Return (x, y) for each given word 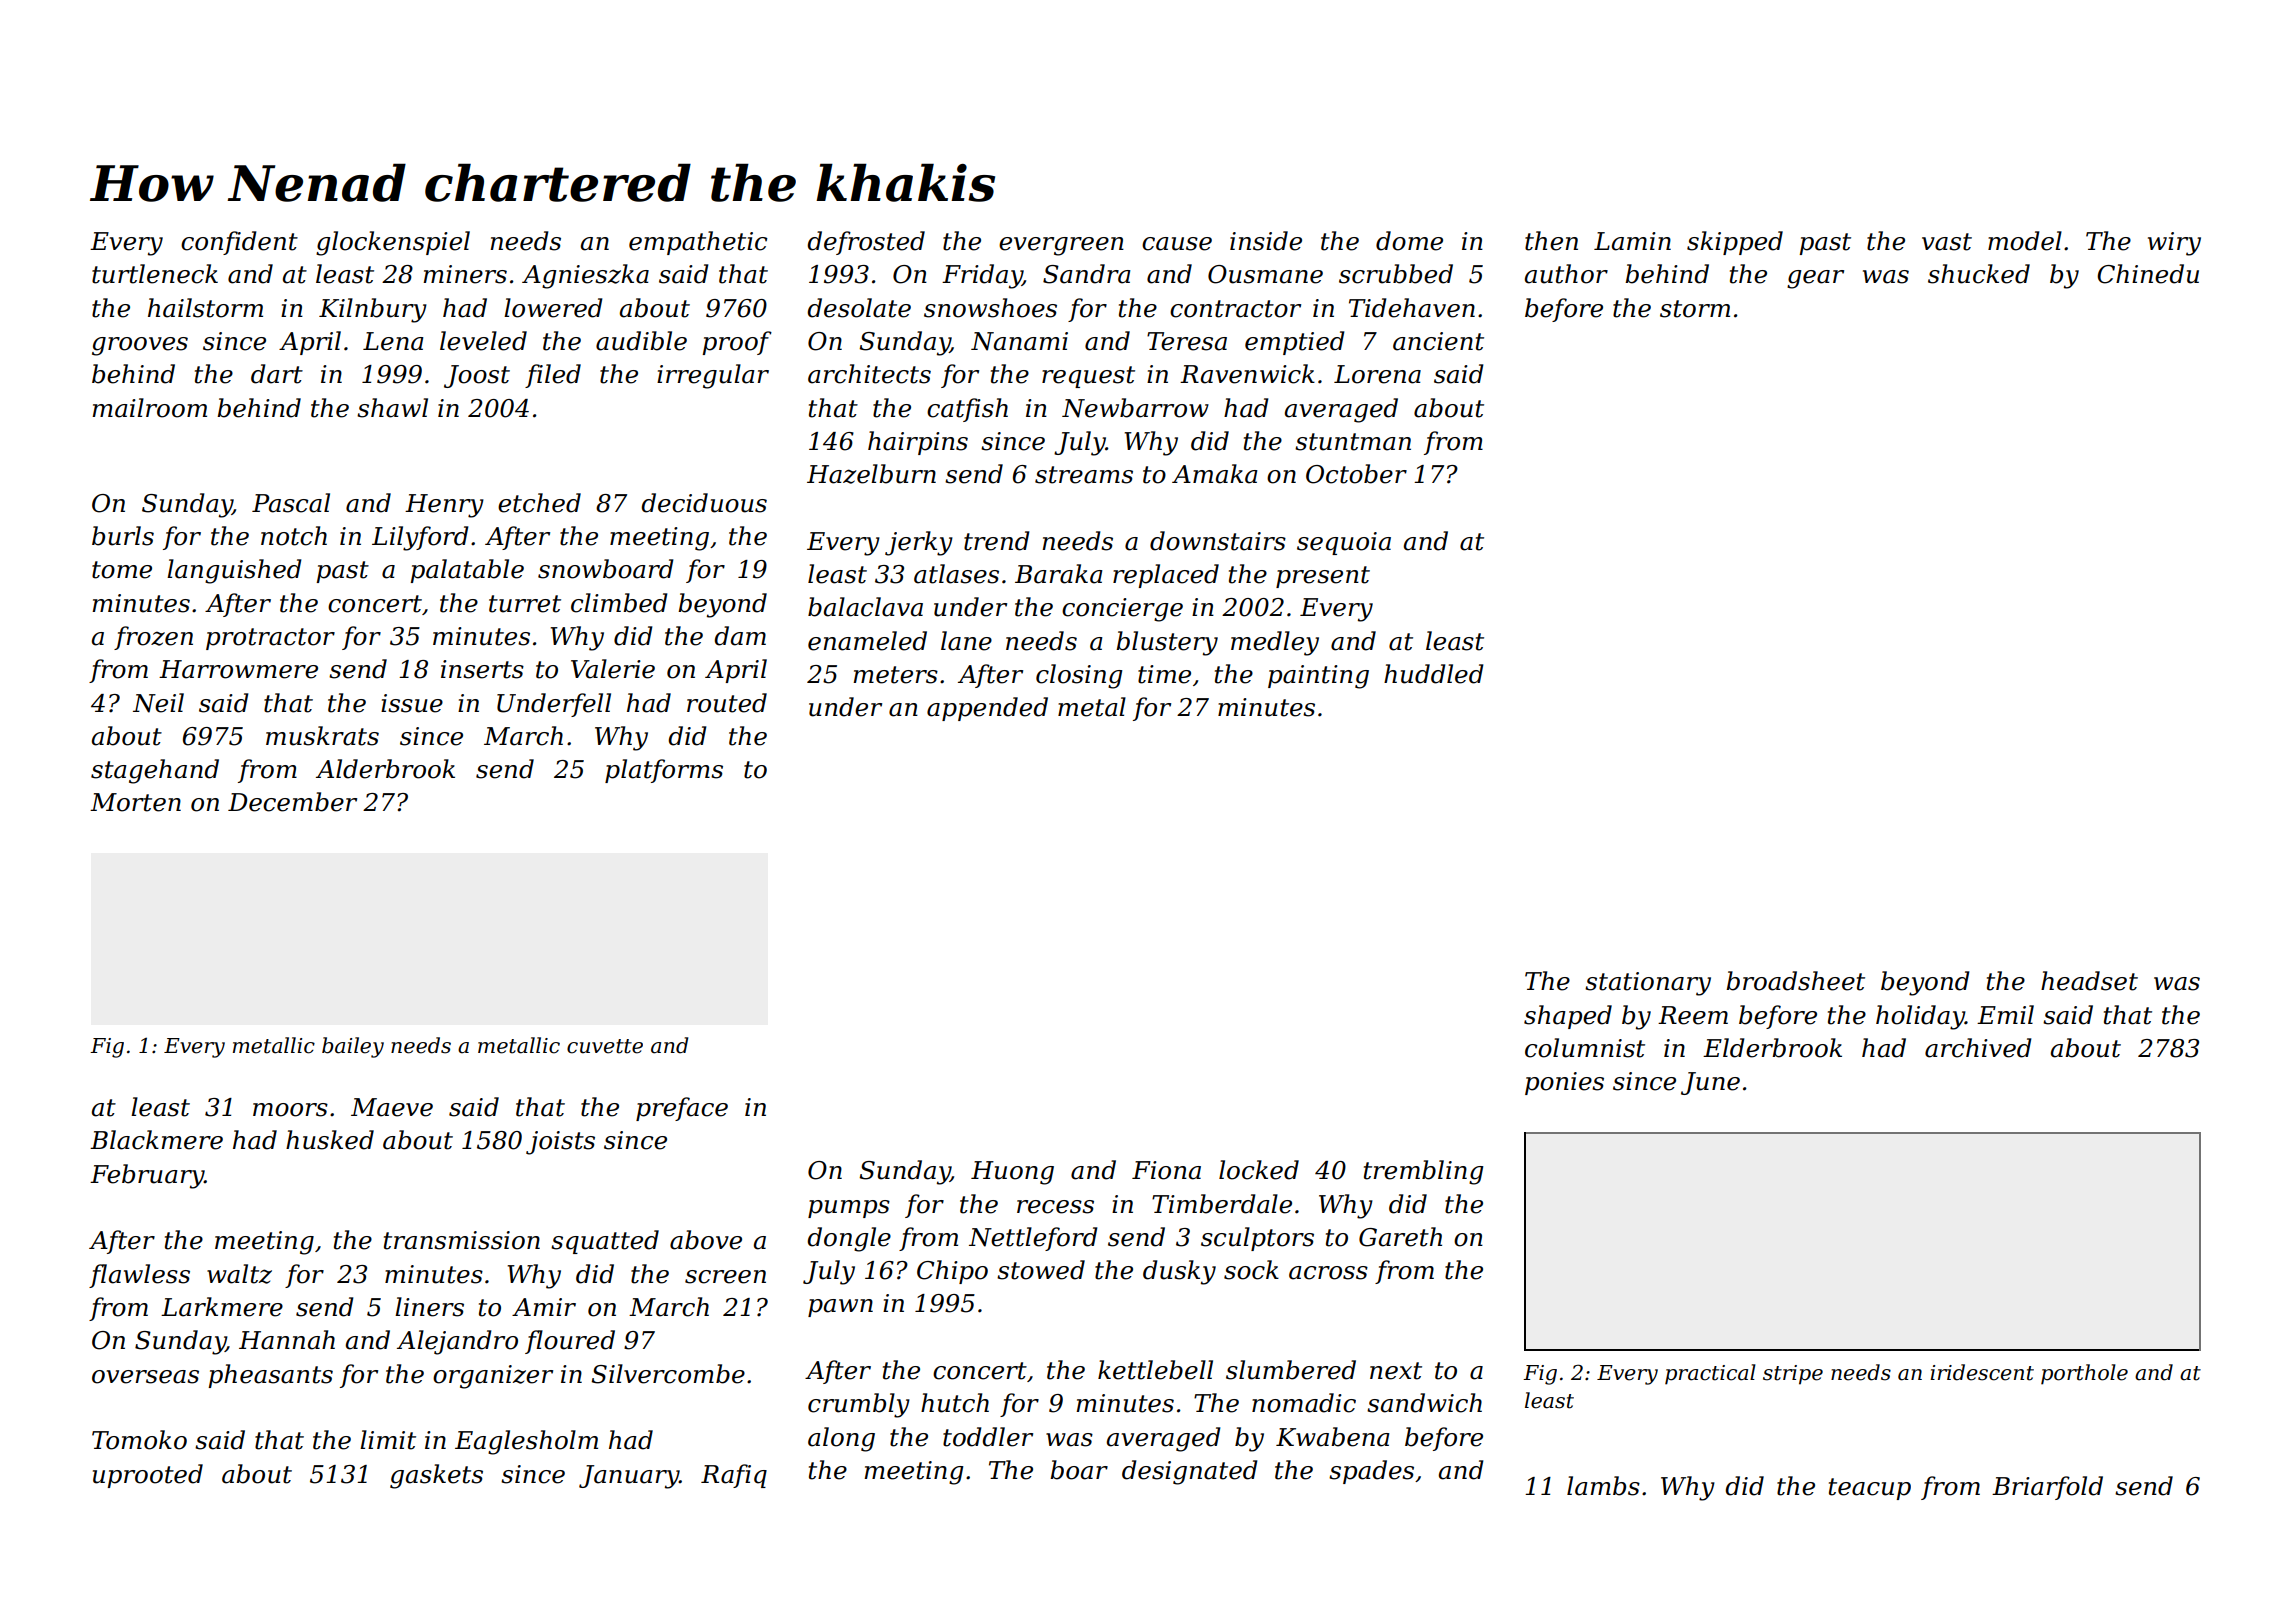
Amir (544, 1307)
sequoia (1344, 543)
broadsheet (1795, 981)
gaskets (436, 1476)
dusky (1179, 1272)
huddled (1433, 674)
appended (987, 709)
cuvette (605, 1046)
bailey (353, 1047)
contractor (1235, 309)
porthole (2084, 1374)
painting (1318, 677)
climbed (619, 603)
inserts (482, 669)
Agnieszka (585, 276)
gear (1815, 279)
